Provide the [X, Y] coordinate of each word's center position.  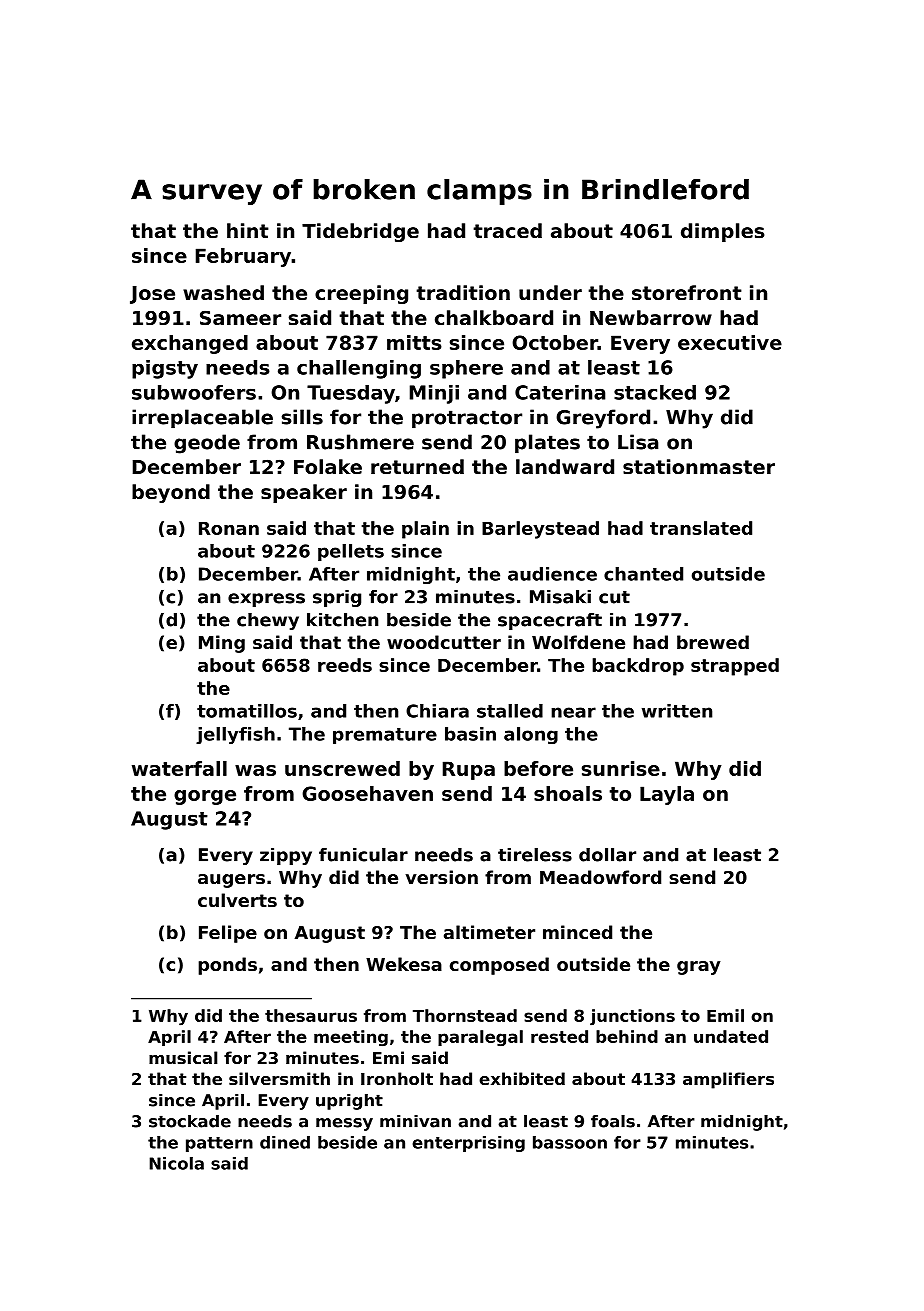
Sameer [240, 318]
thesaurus [311, 1015]
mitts [414, 342]
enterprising [468, 1144]
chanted [643, 574]
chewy [268, 621]
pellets [351, 552]
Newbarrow [651, 317]
